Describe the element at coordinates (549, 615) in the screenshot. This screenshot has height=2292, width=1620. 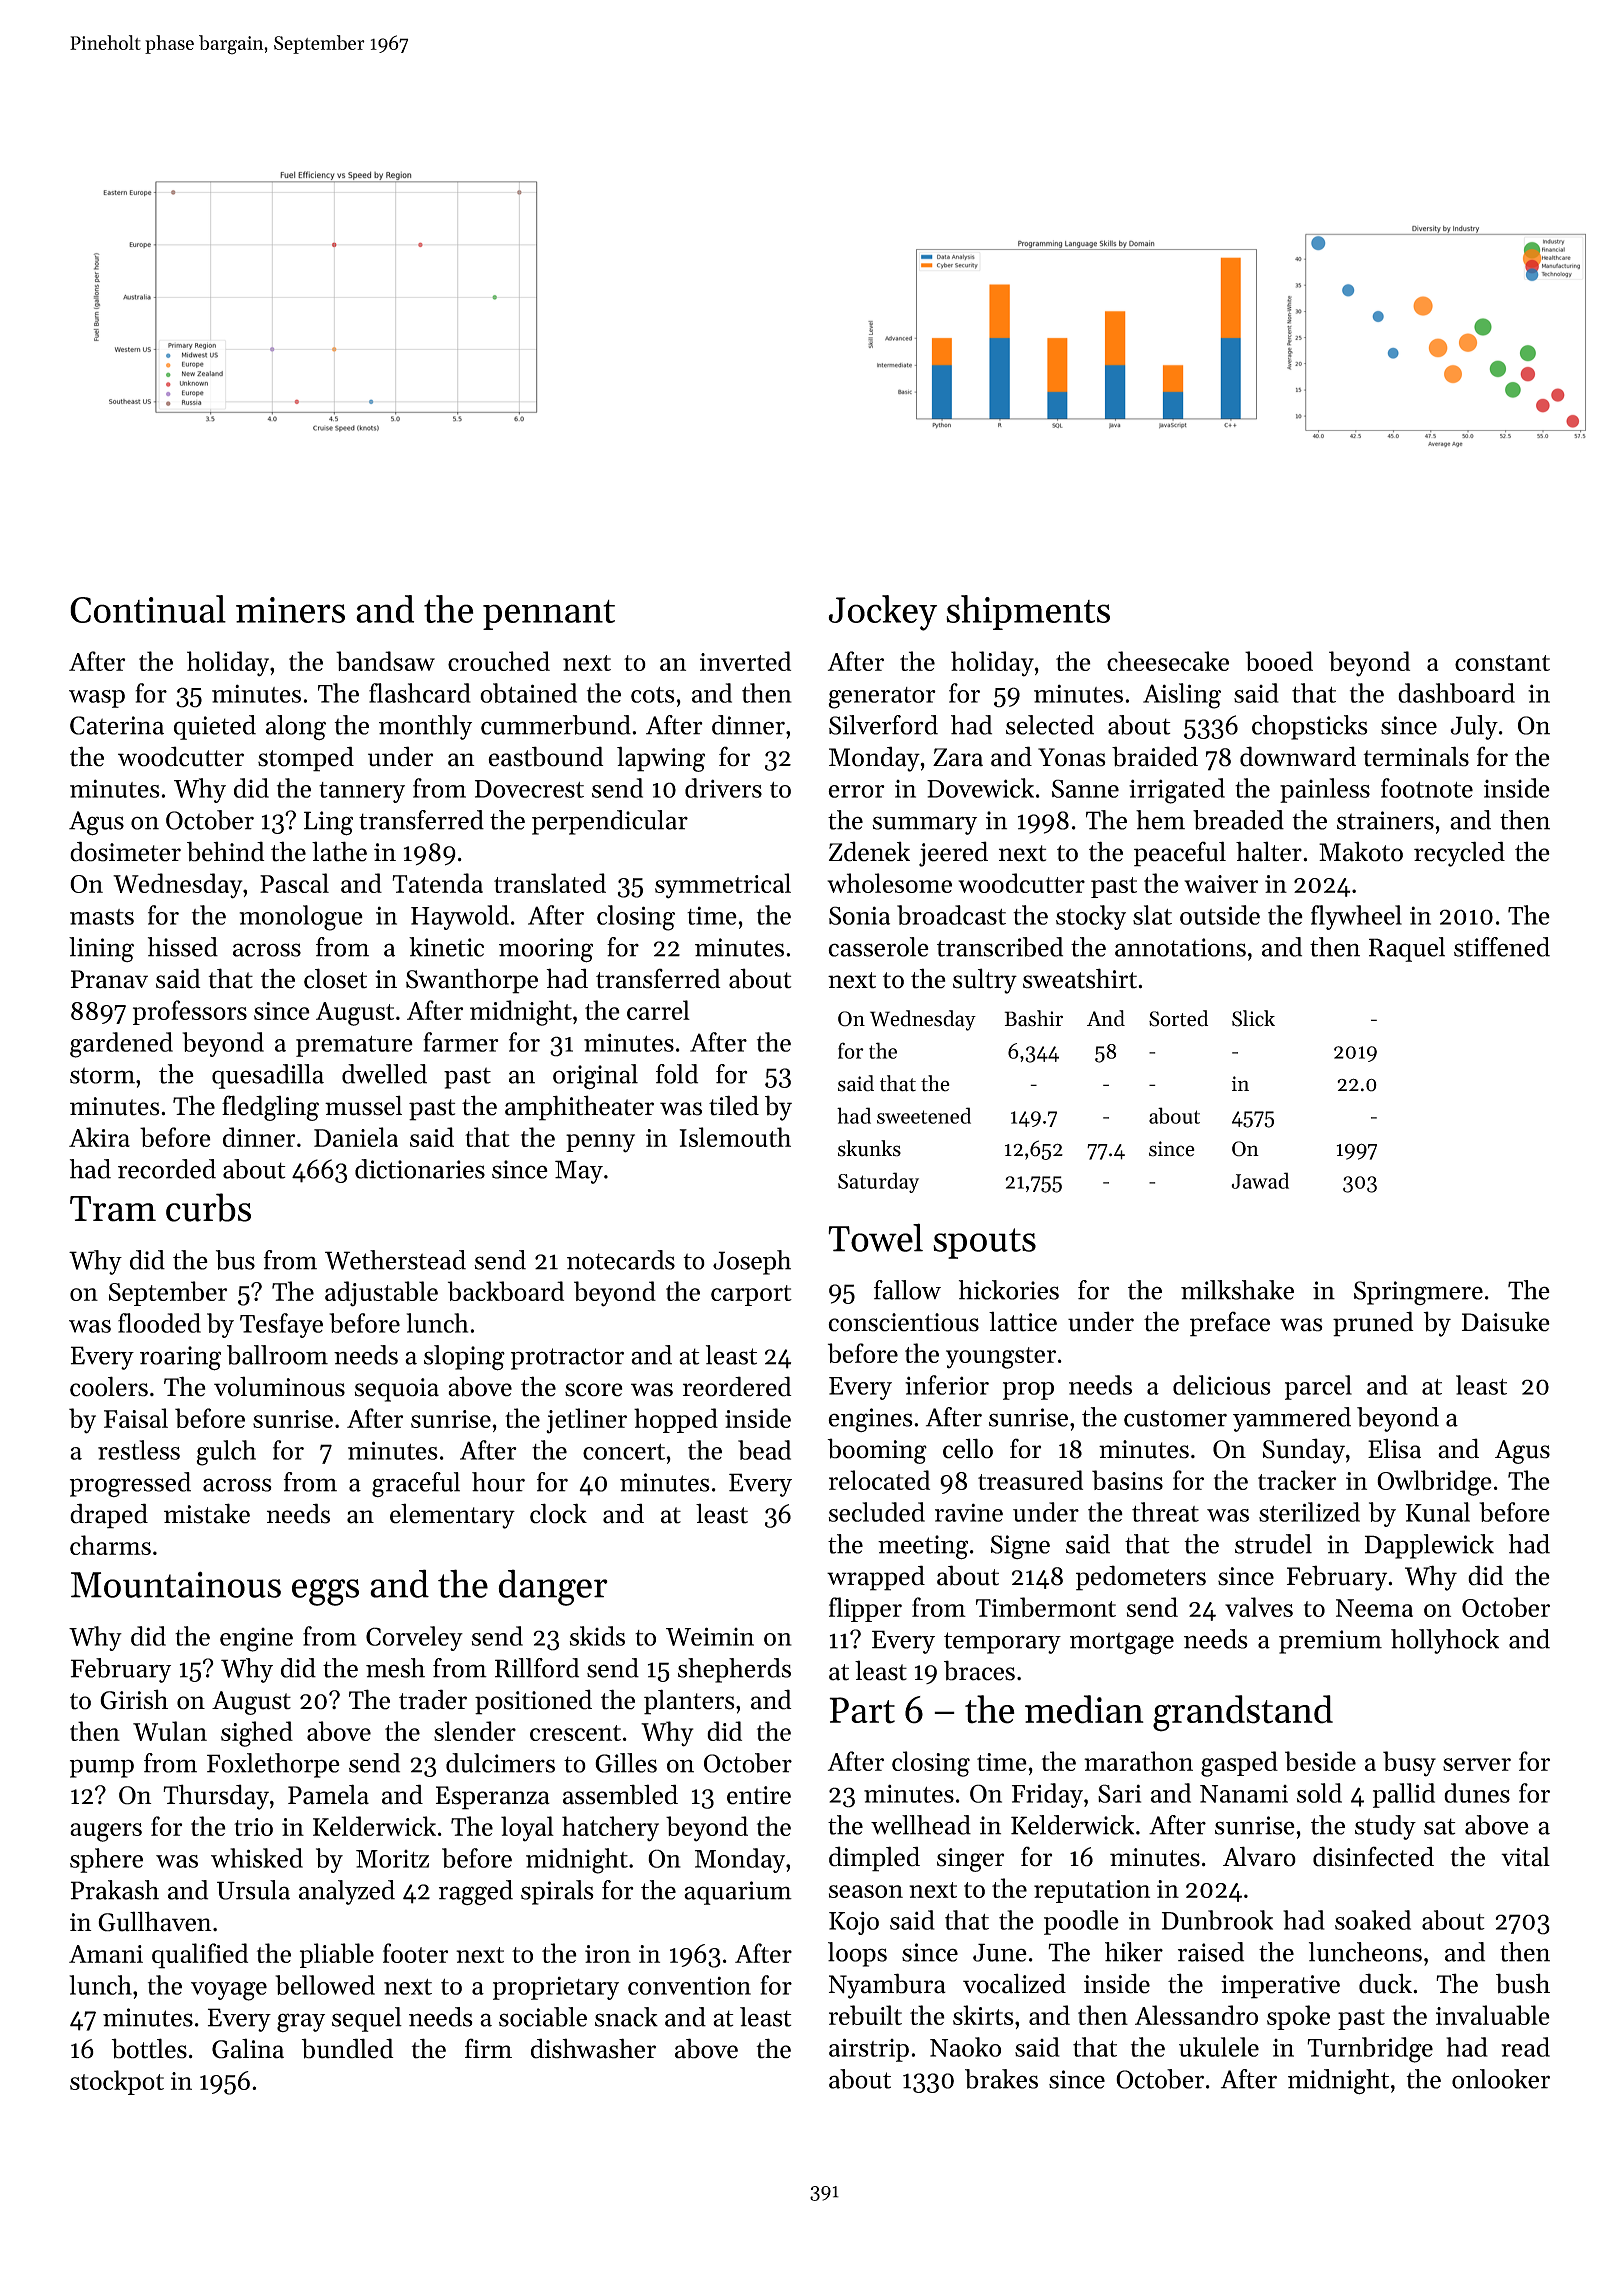
I see `pennant` at that location.
